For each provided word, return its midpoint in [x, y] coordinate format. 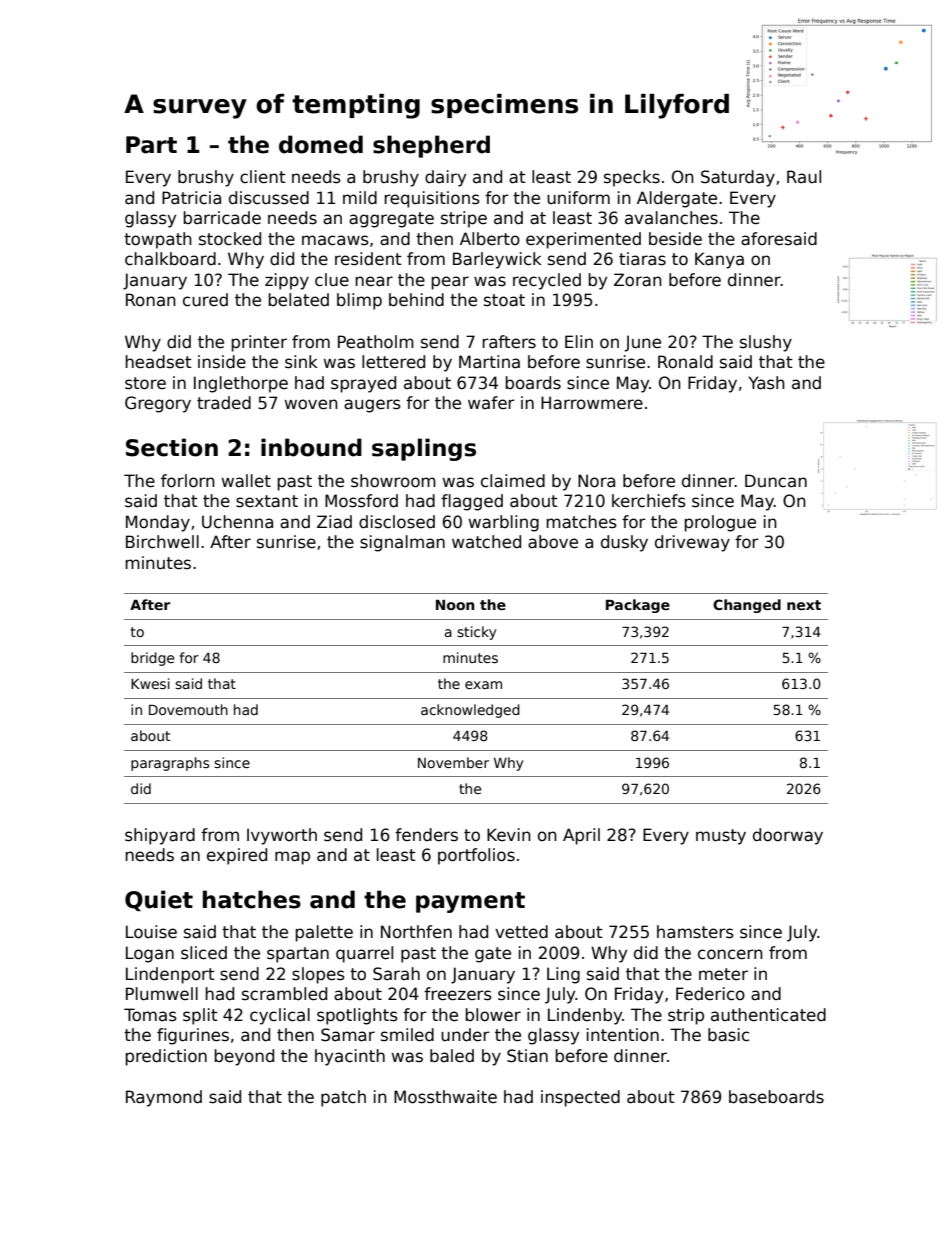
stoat [504, 300]
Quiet [159, 900]
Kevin [509, 835]
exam [483, 685]
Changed [747, 606]
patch [343, 1098]
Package [638, 606]
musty [721, 837]
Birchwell [162, 542]
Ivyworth [282, 836]
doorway [788, 836]
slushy [766, 343]
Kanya [719, 260]
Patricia [191, 198]
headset [158, 362]
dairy [445, 178]
